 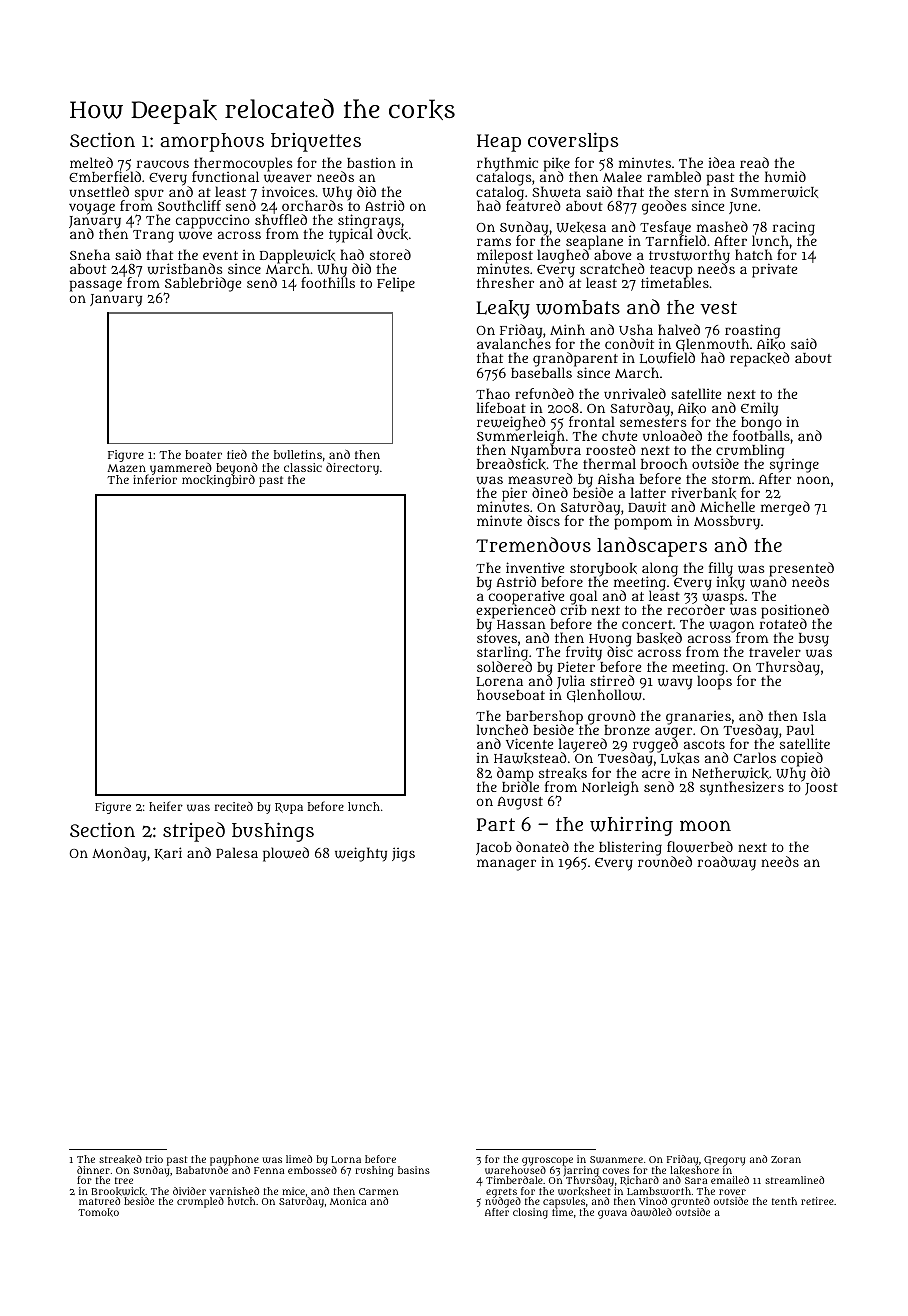 I want to click on amorphous, so click(x=212, y=142).
